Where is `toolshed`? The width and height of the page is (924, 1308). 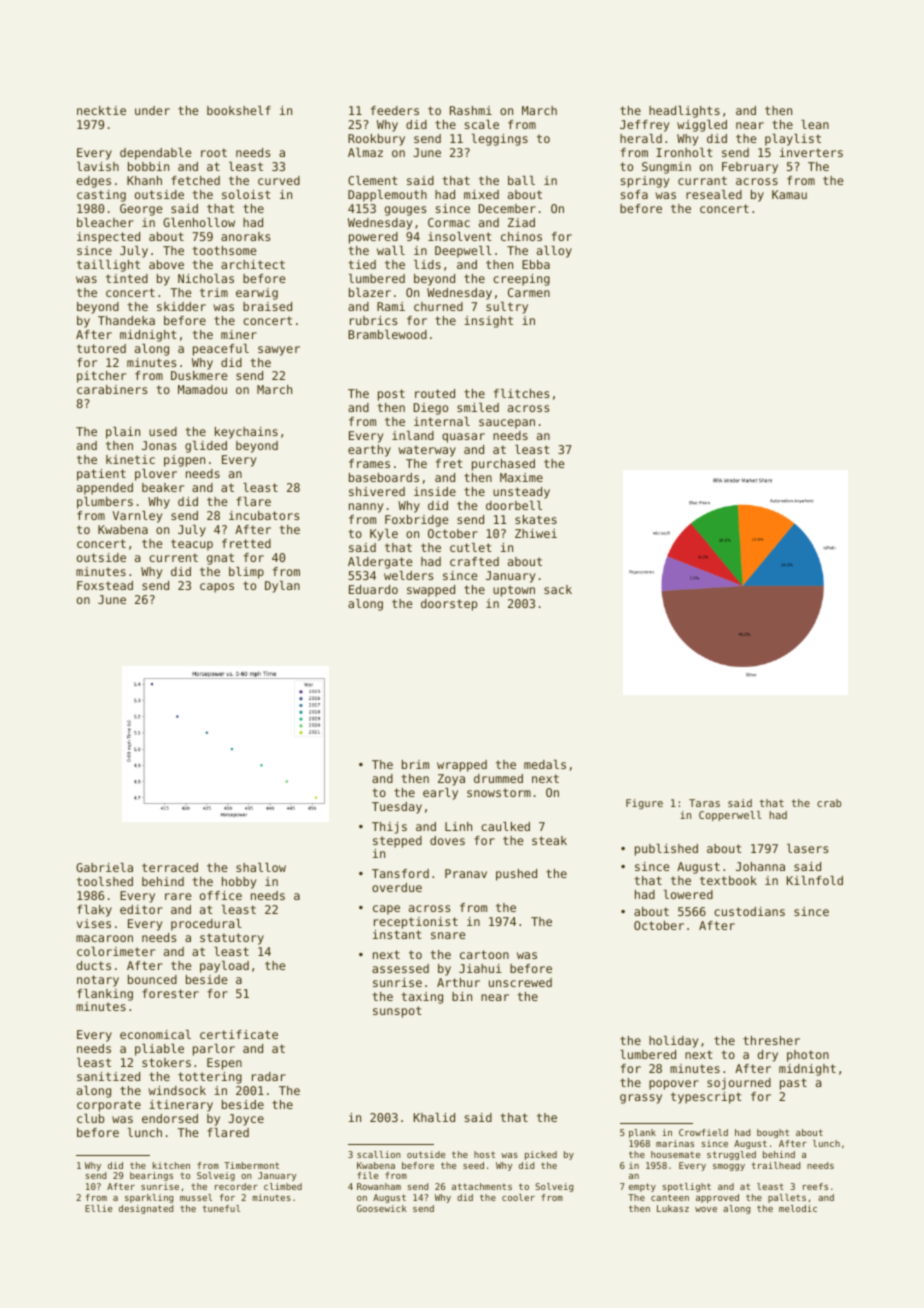 toolshed is located at coordinates (105, 881).
